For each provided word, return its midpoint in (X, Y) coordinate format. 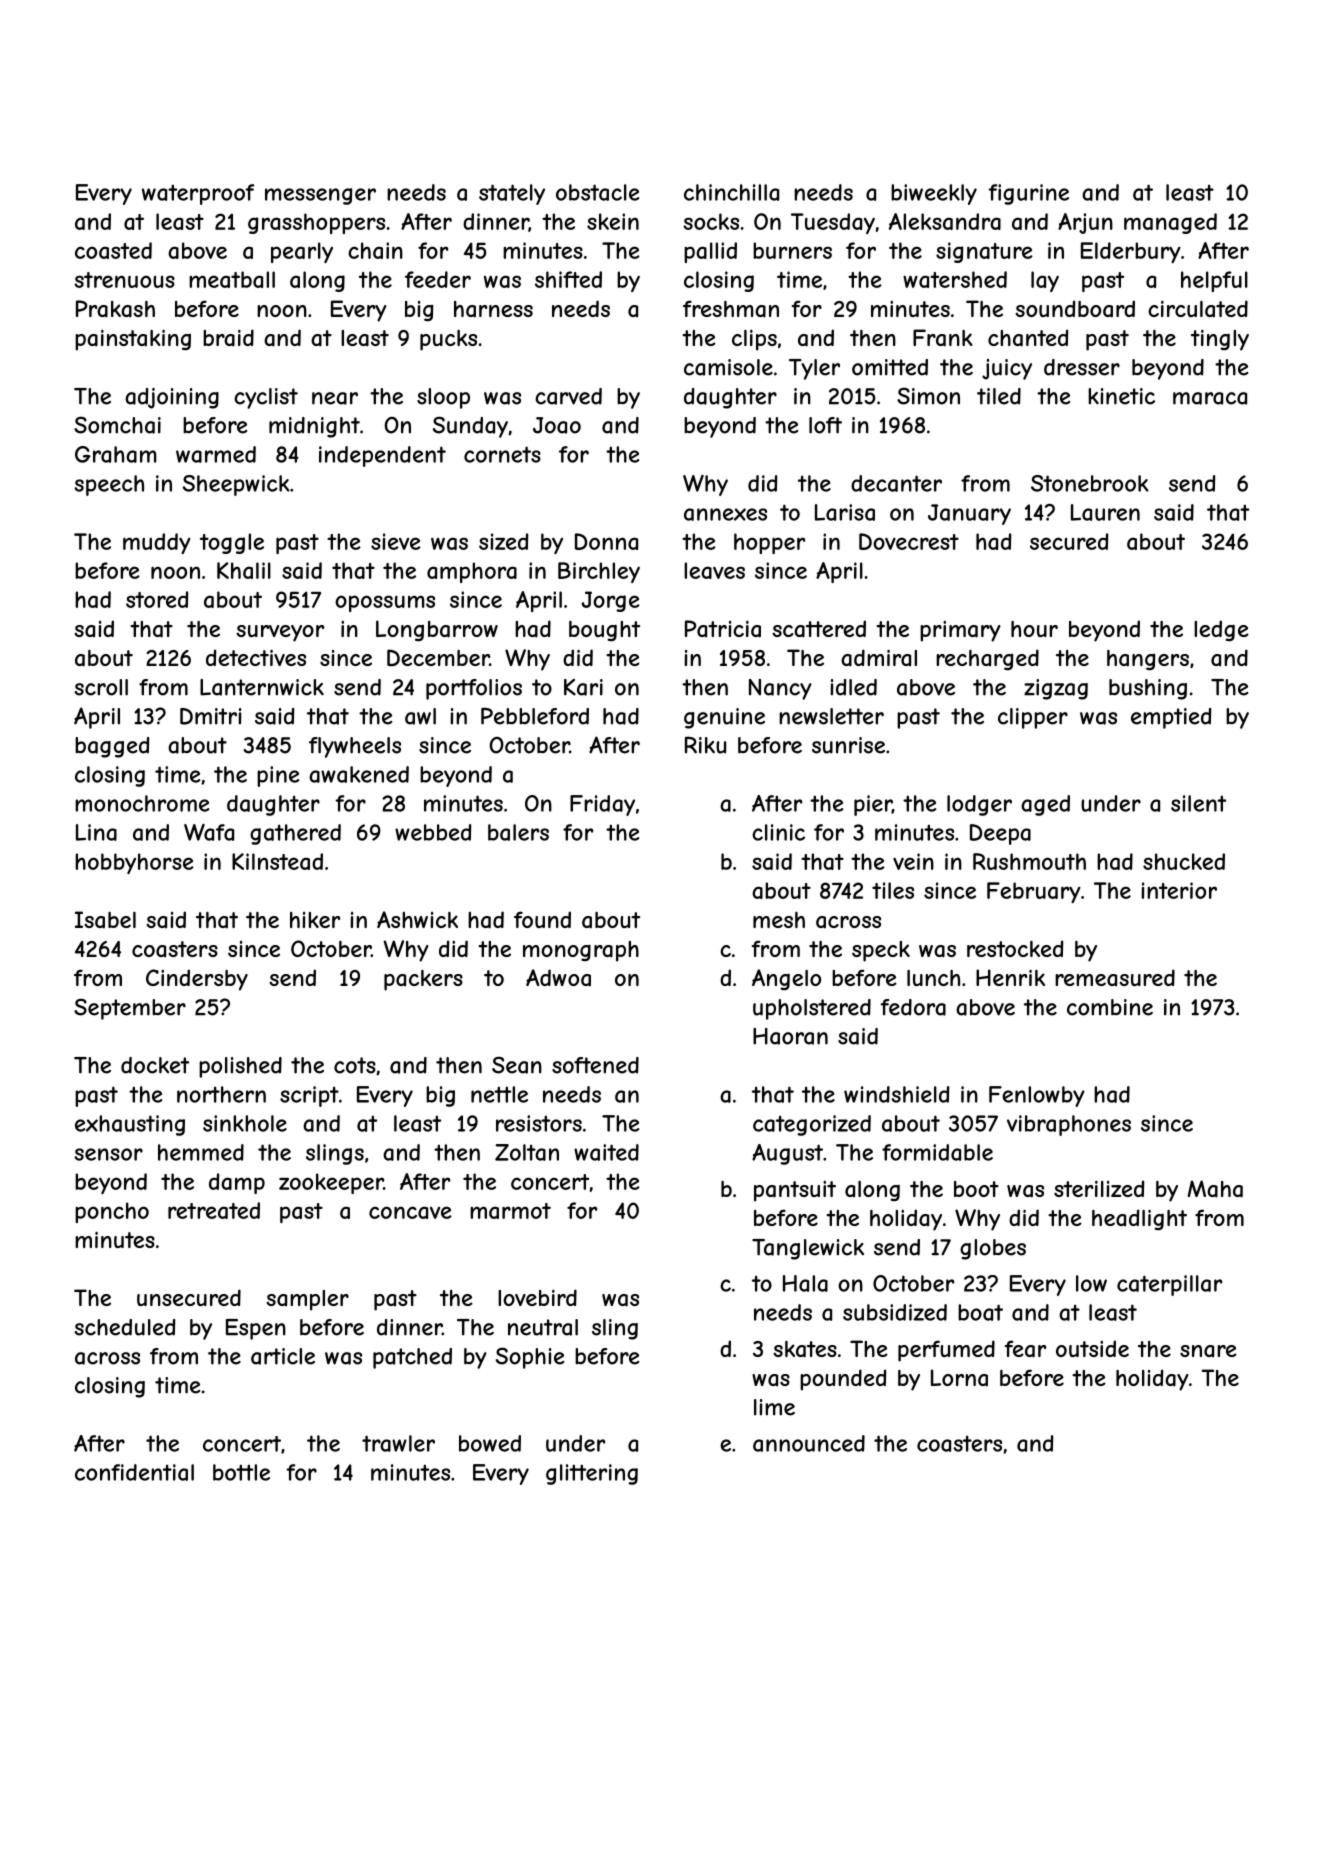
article (283, 1356)
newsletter (831, 716)
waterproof (198, 194)
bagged (112, 747)
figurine (1028, 194)
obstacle (597, 192)
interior (1179, 890)
